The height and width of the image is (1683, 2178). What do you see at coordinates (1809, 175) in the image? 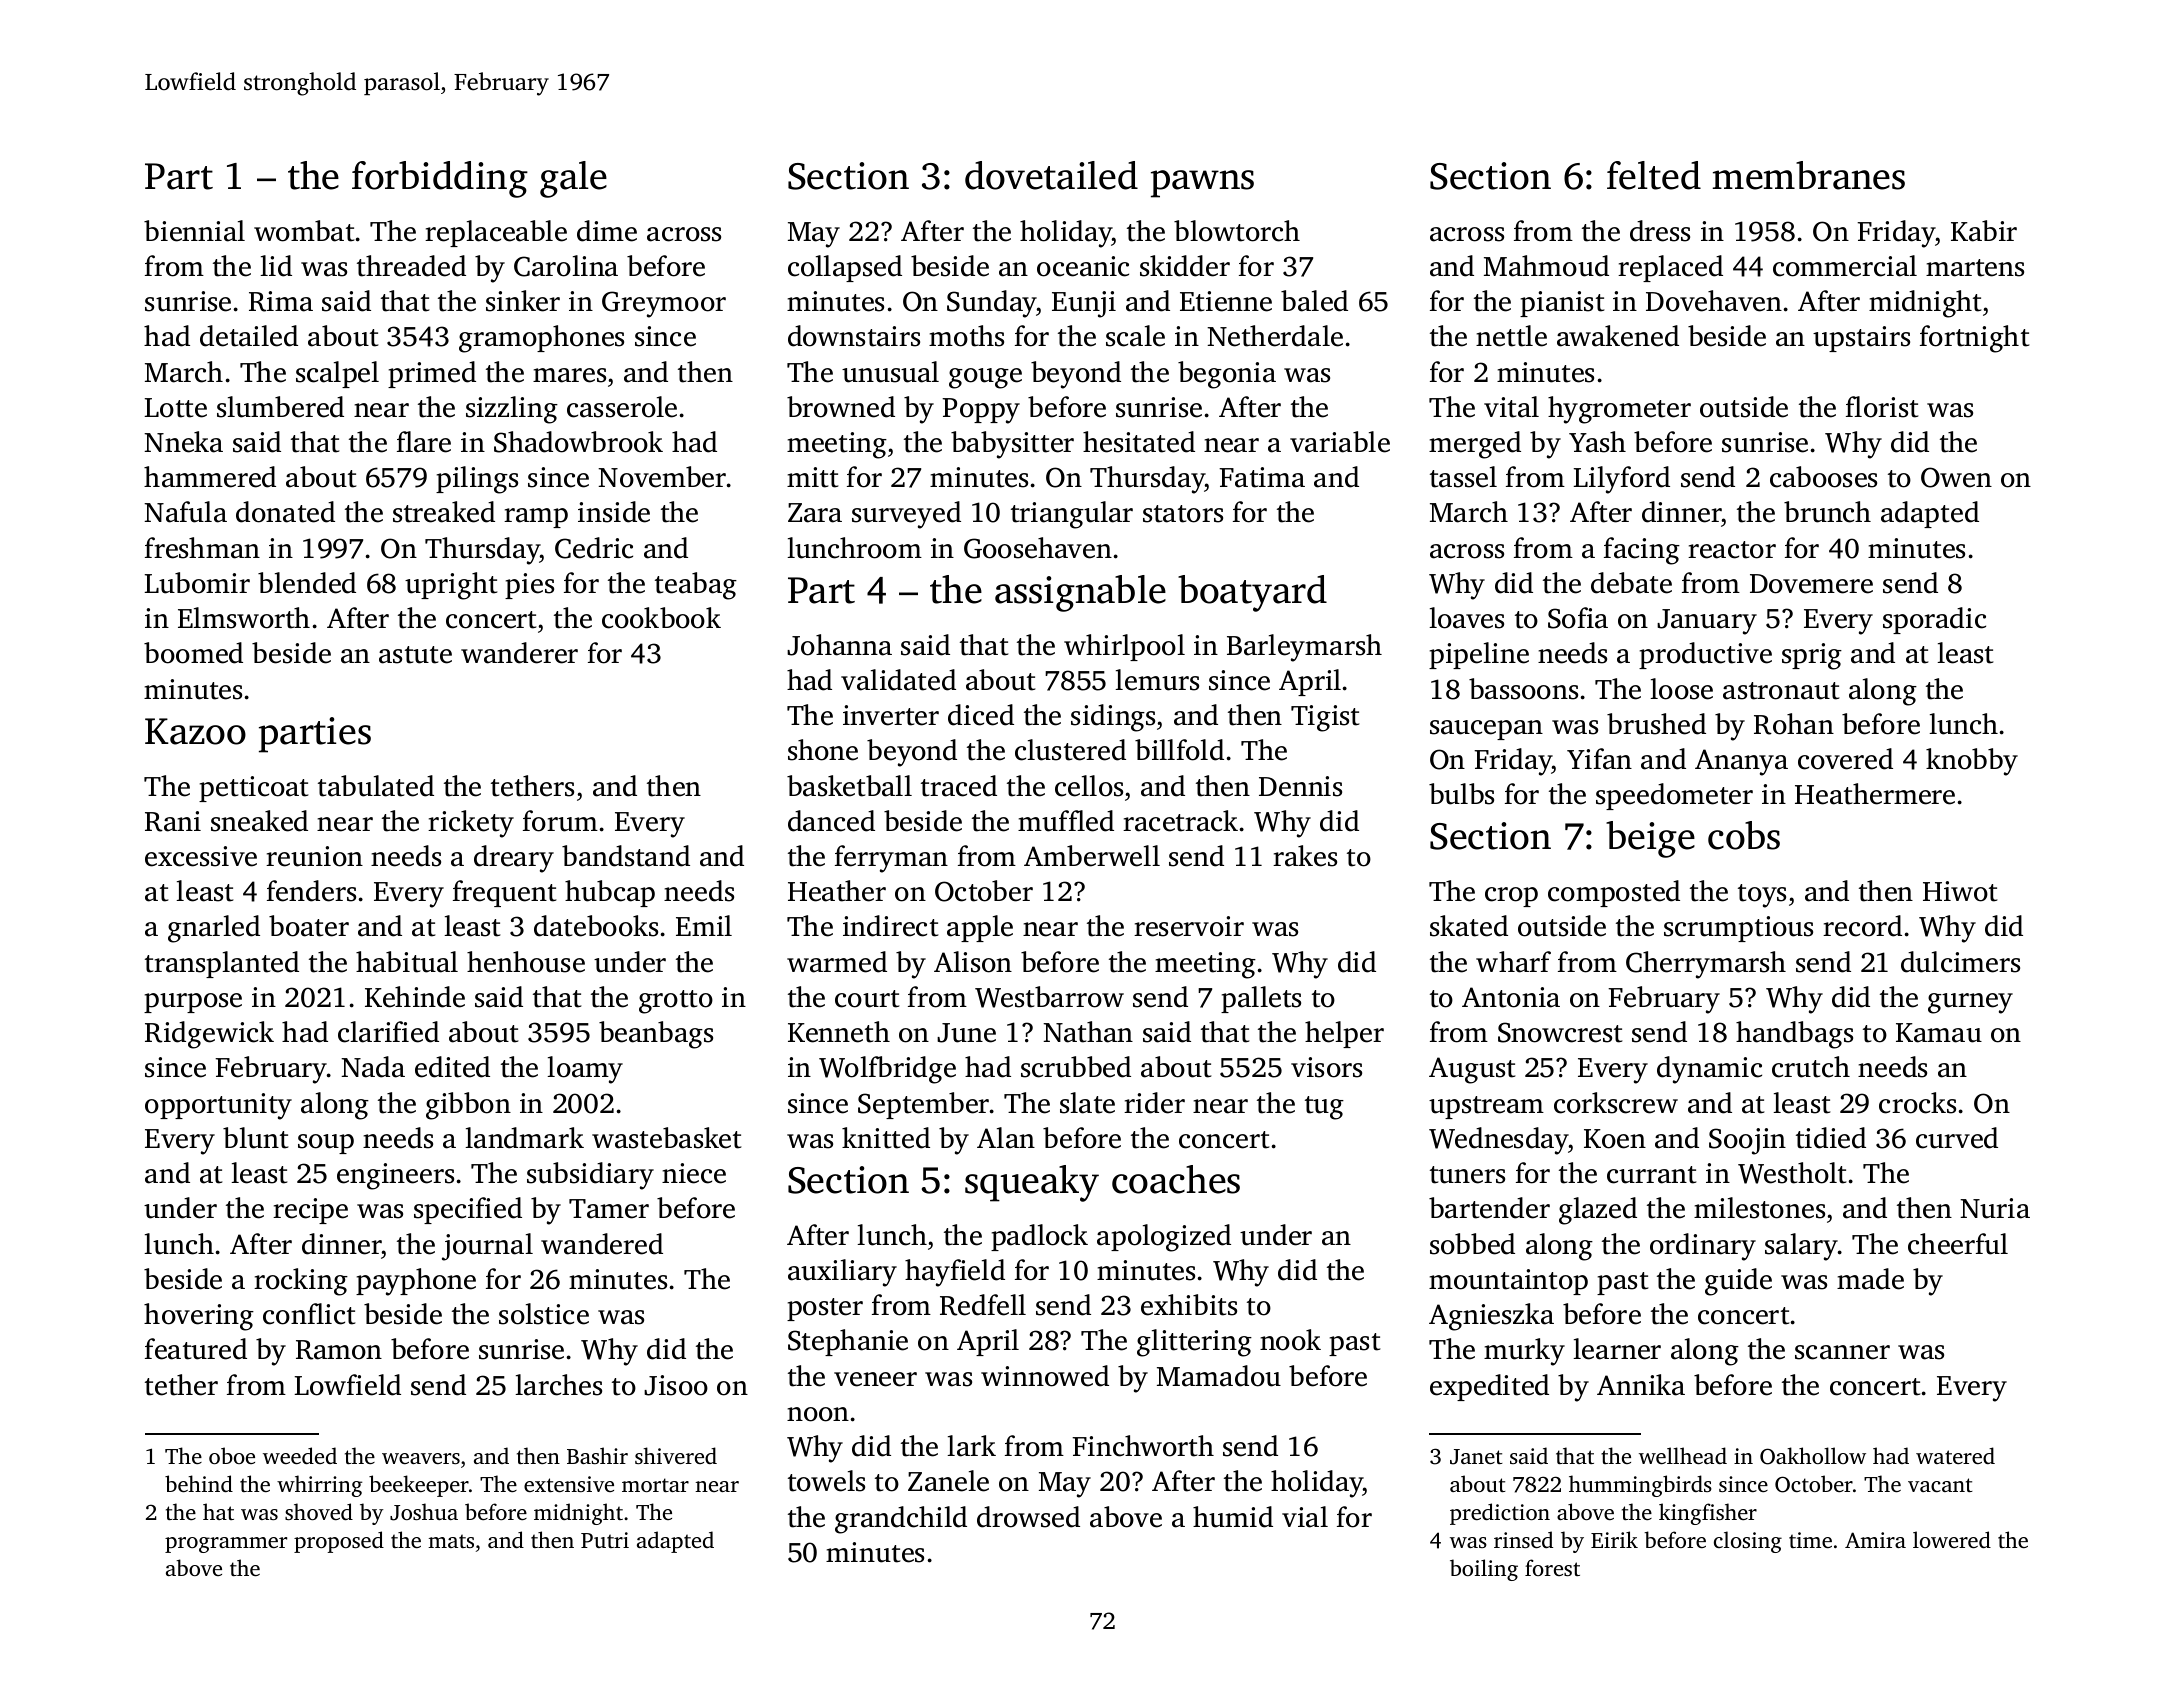
I see `membranes` at bounding box center [1809, 175].
